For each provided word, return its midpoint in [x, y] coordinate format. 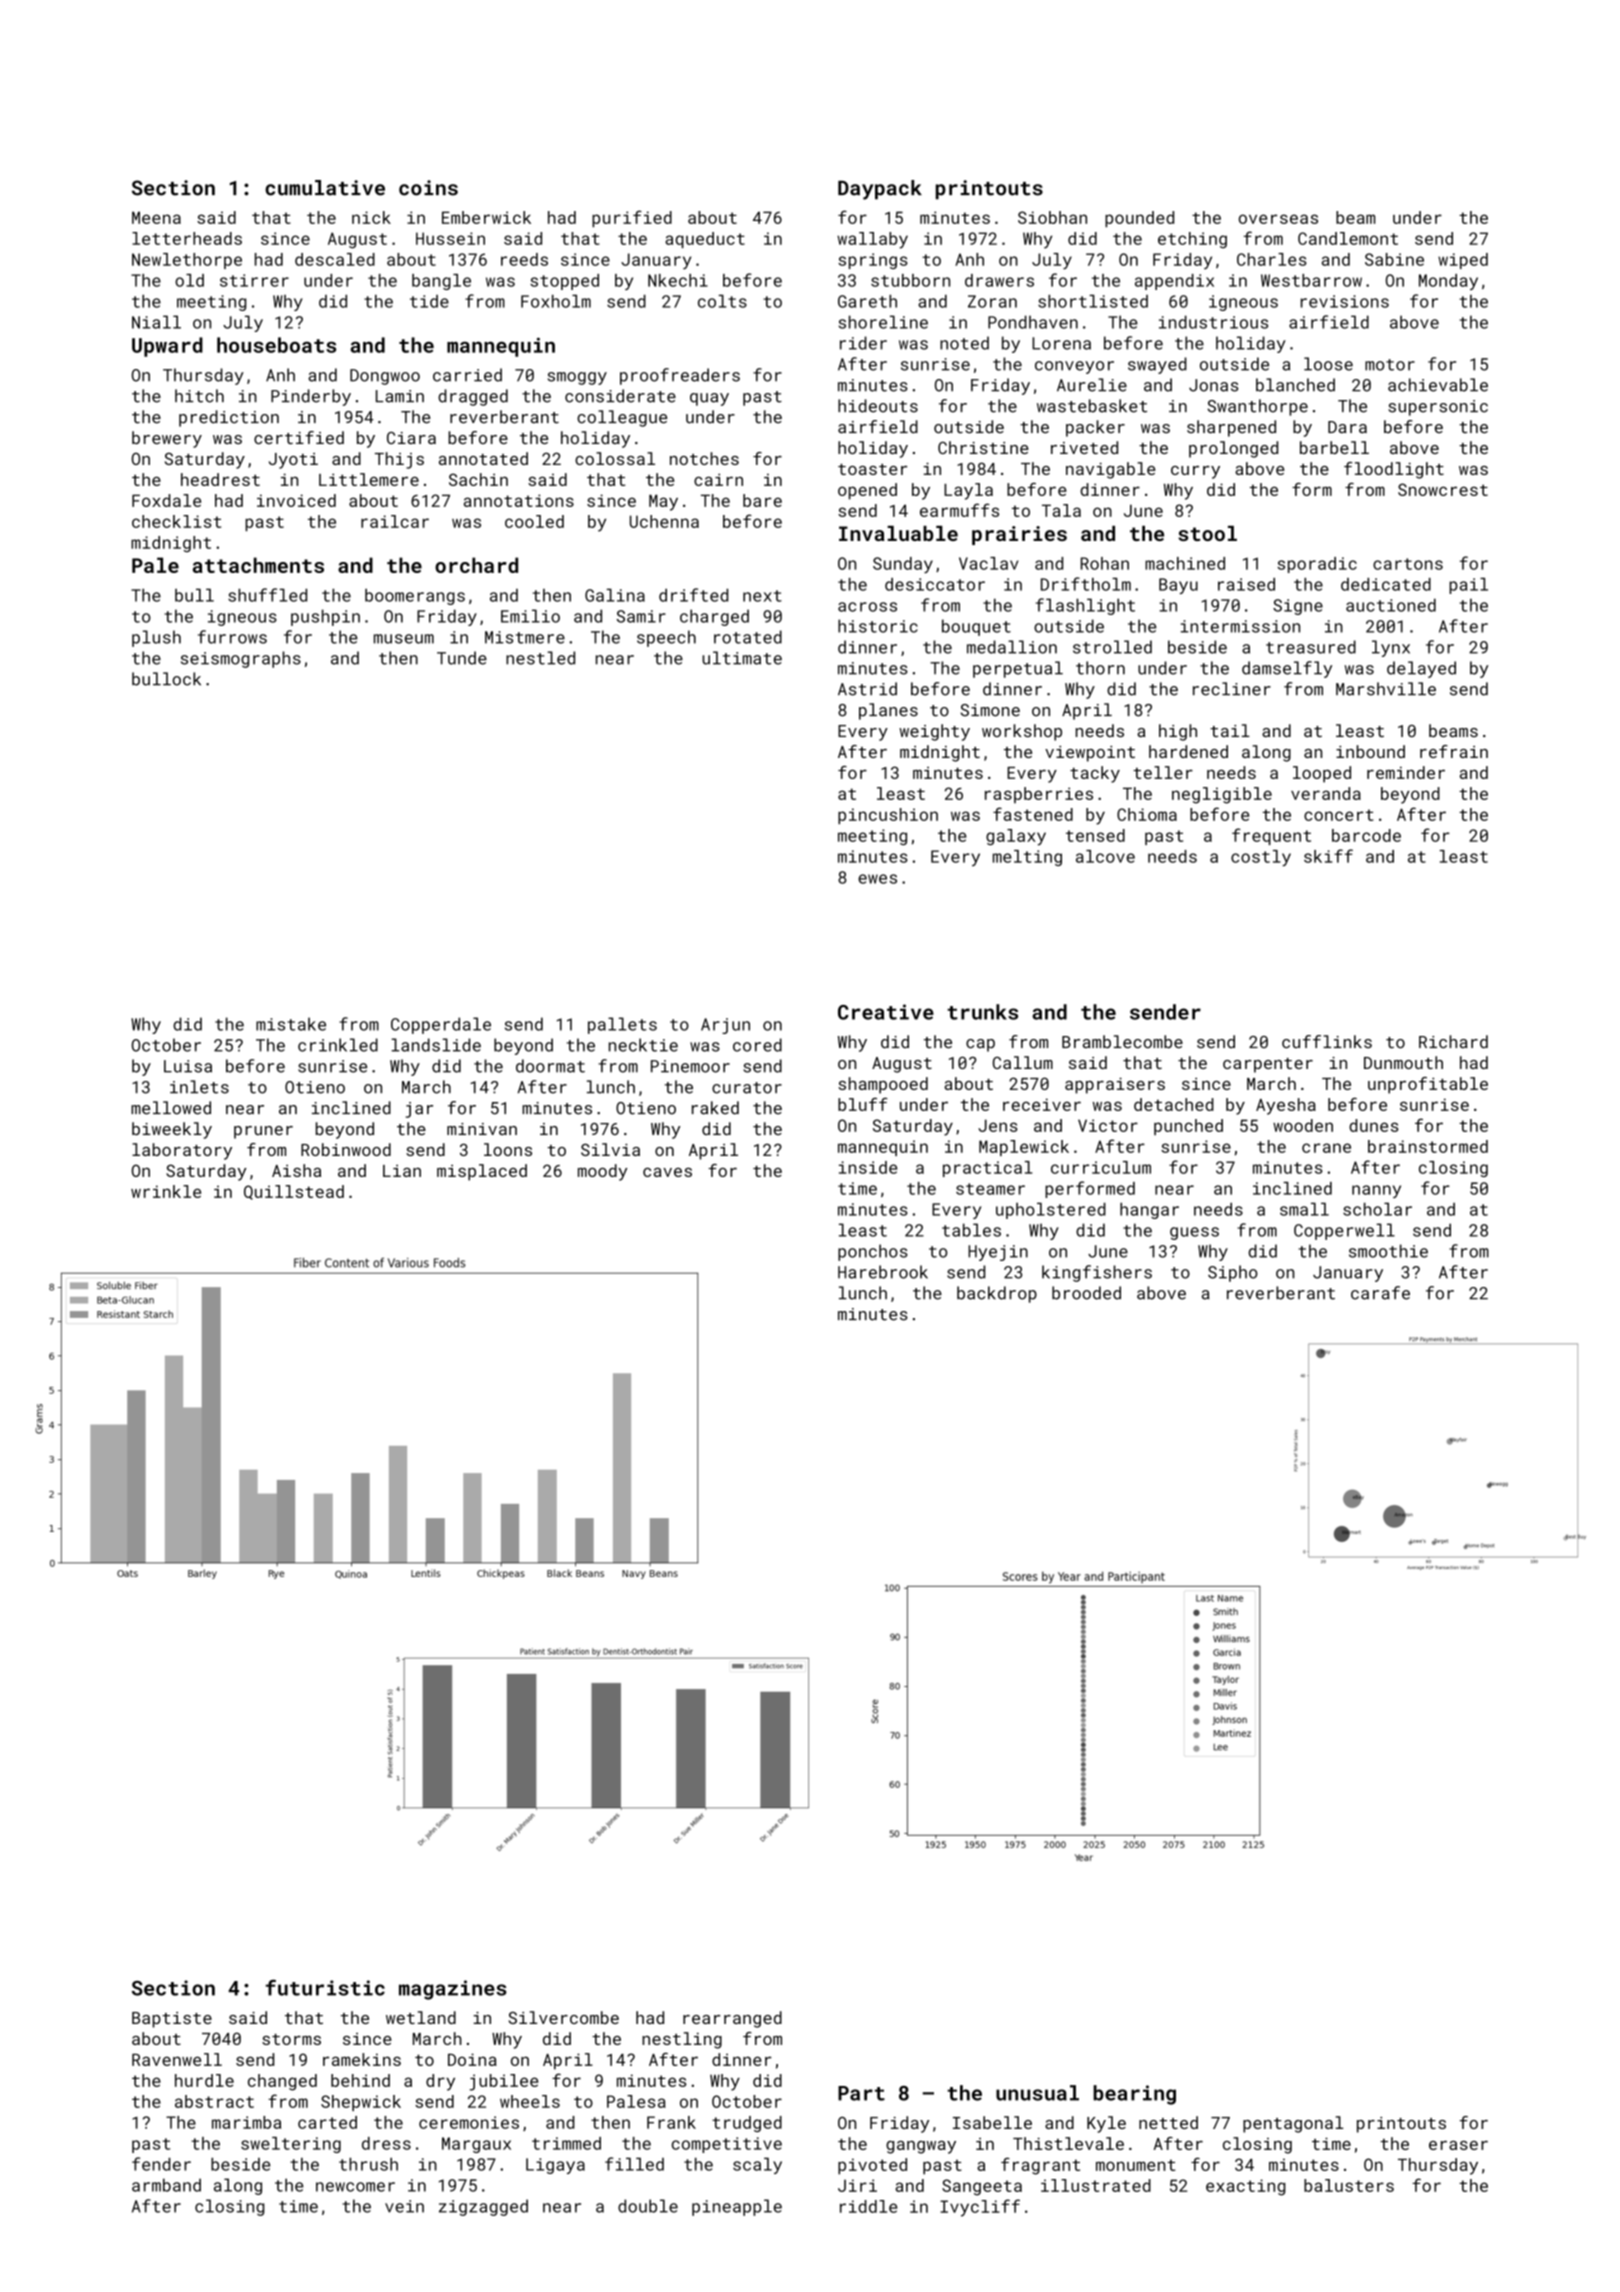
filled [634, 2164]
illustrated [1096, 2185]
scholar [1377, 1209]
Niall [156, 322]
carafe [1380, 1293]
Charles [1272, 259]
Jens [998, 1125]
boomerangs [415, 597]
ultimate [742, 658]
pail [1468, 586]
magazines [453, 1990]
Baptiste [172, 2020]
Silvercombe [564, 2017]
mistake [291, 1024]
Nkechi [678, 280]
